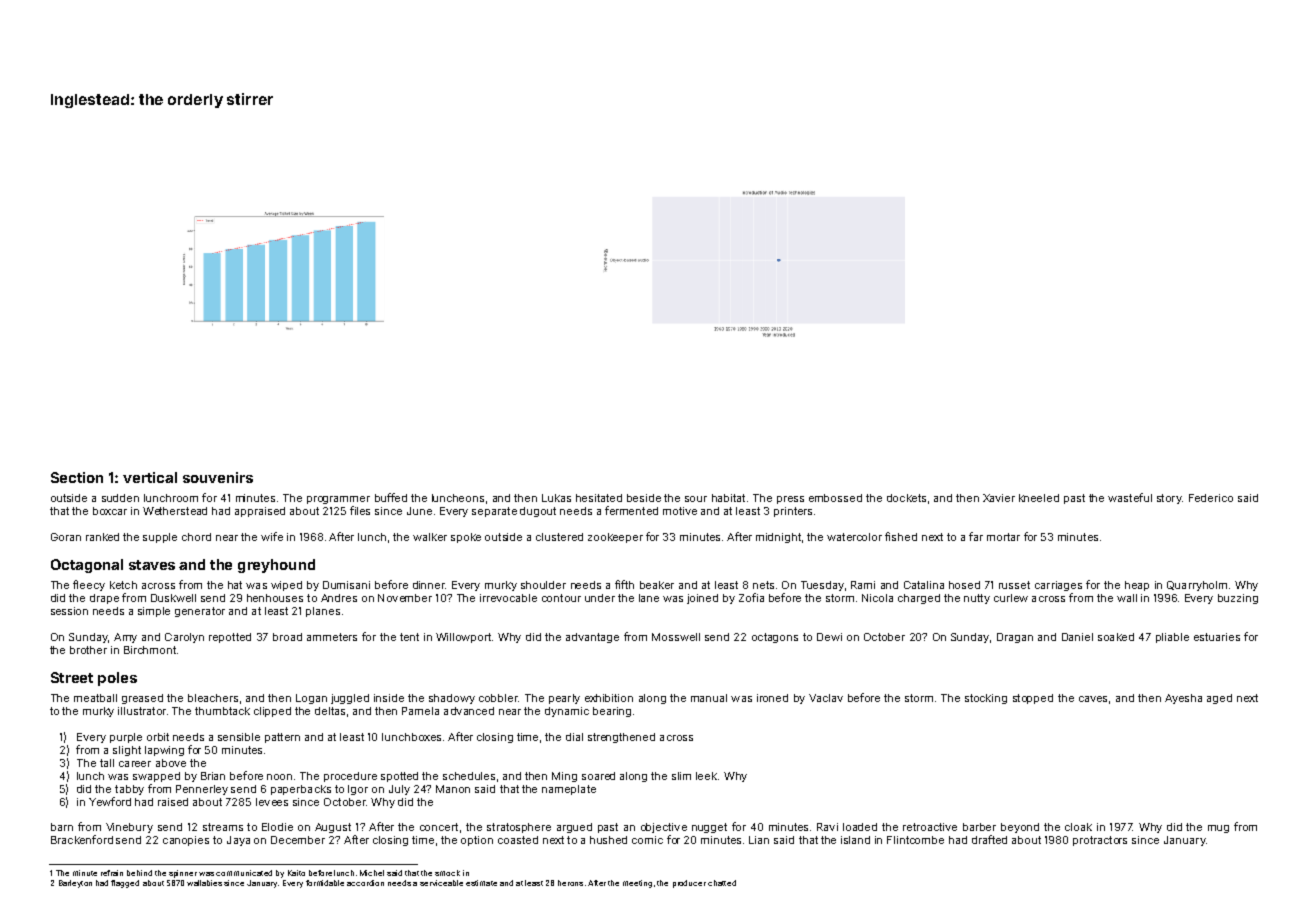 The height and width of the page is (924, 1308). What do you see at coordinates (239, 737) in the page?
I see `sensible` at bounding box center [239, 737].
